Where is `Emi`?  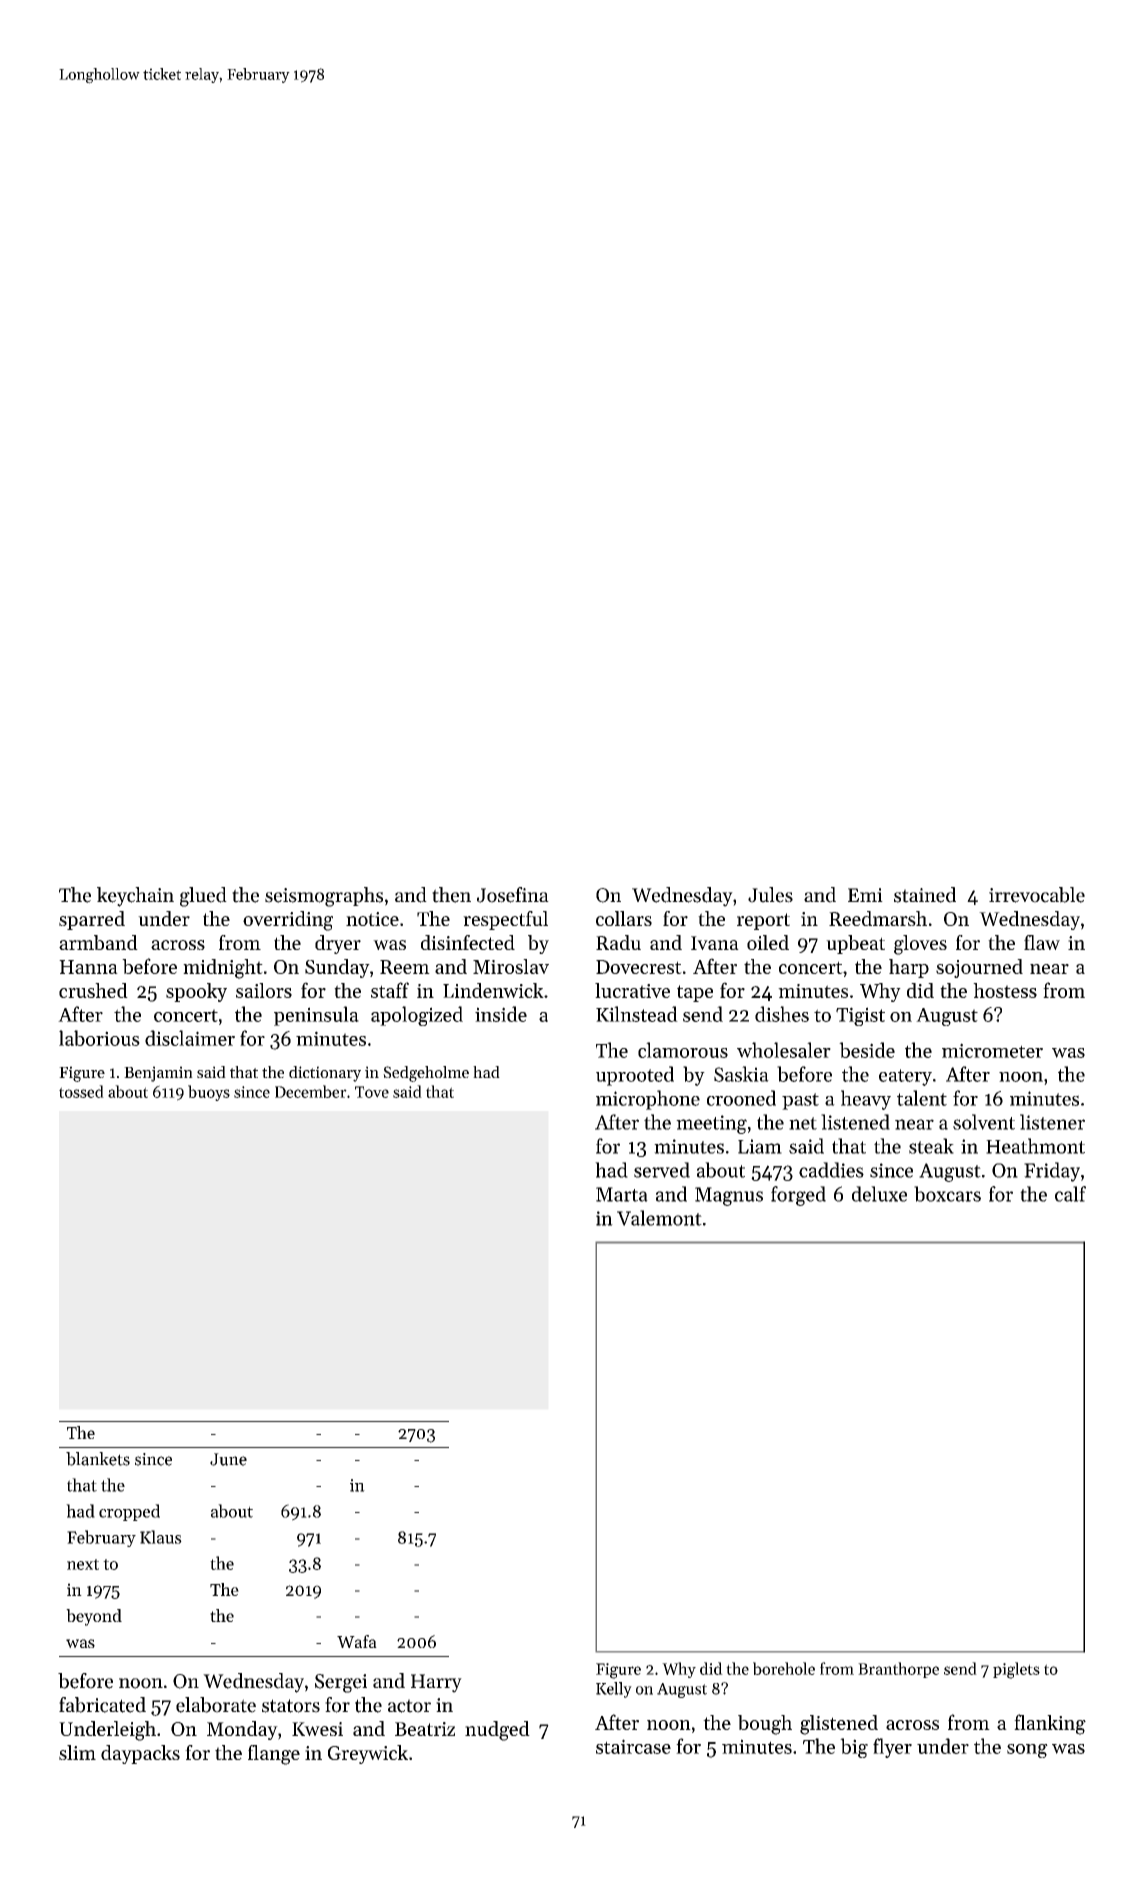
Emi is located at coordinates (865, 895).
